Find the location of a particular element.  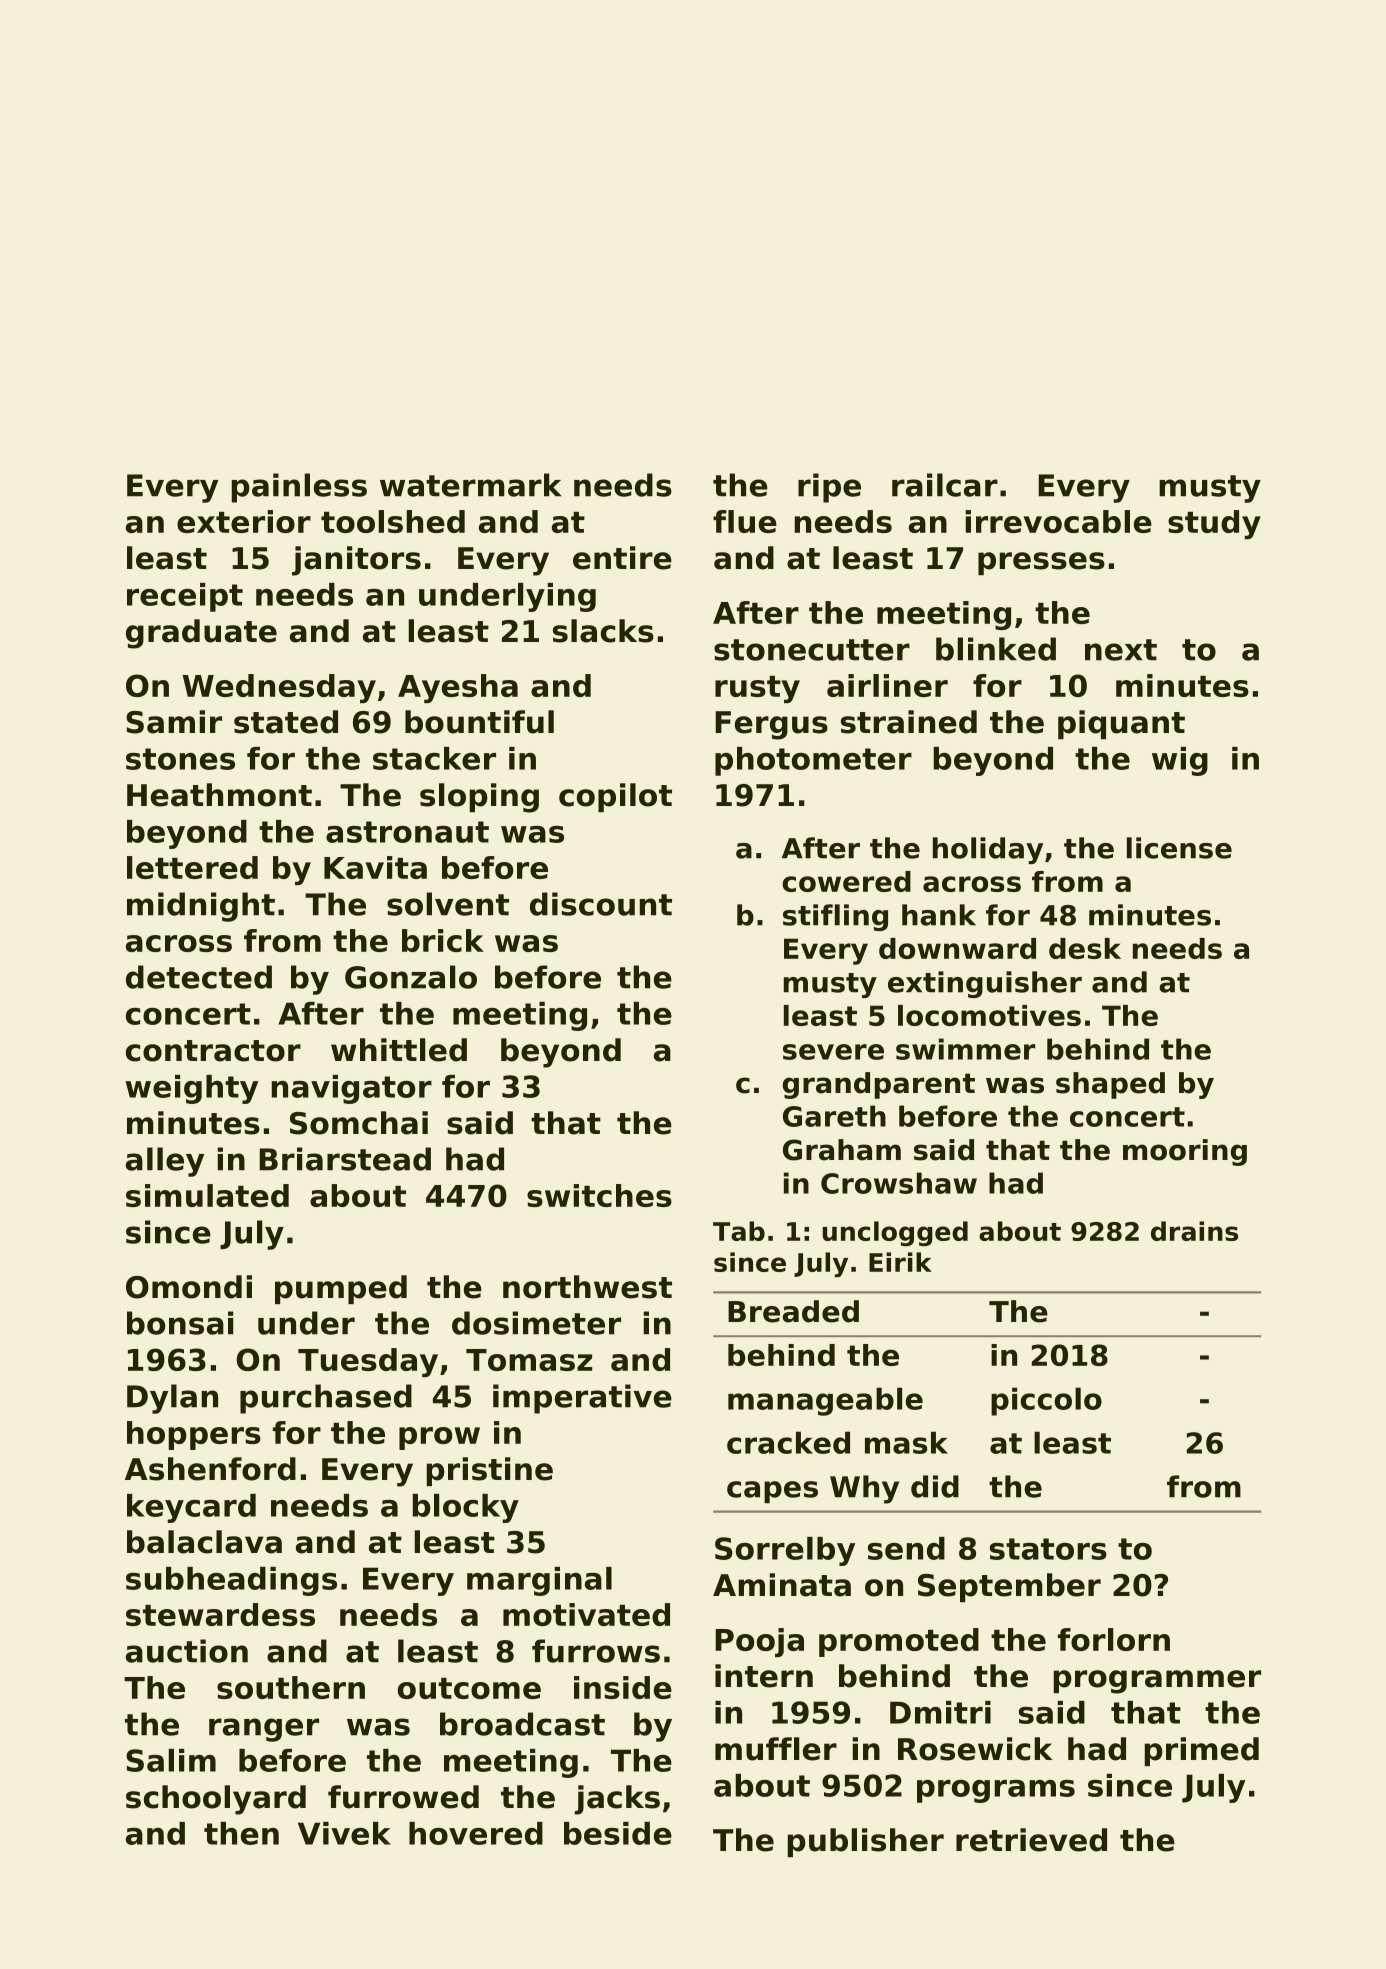

extinguisher is located at coordinates (985, 984).
